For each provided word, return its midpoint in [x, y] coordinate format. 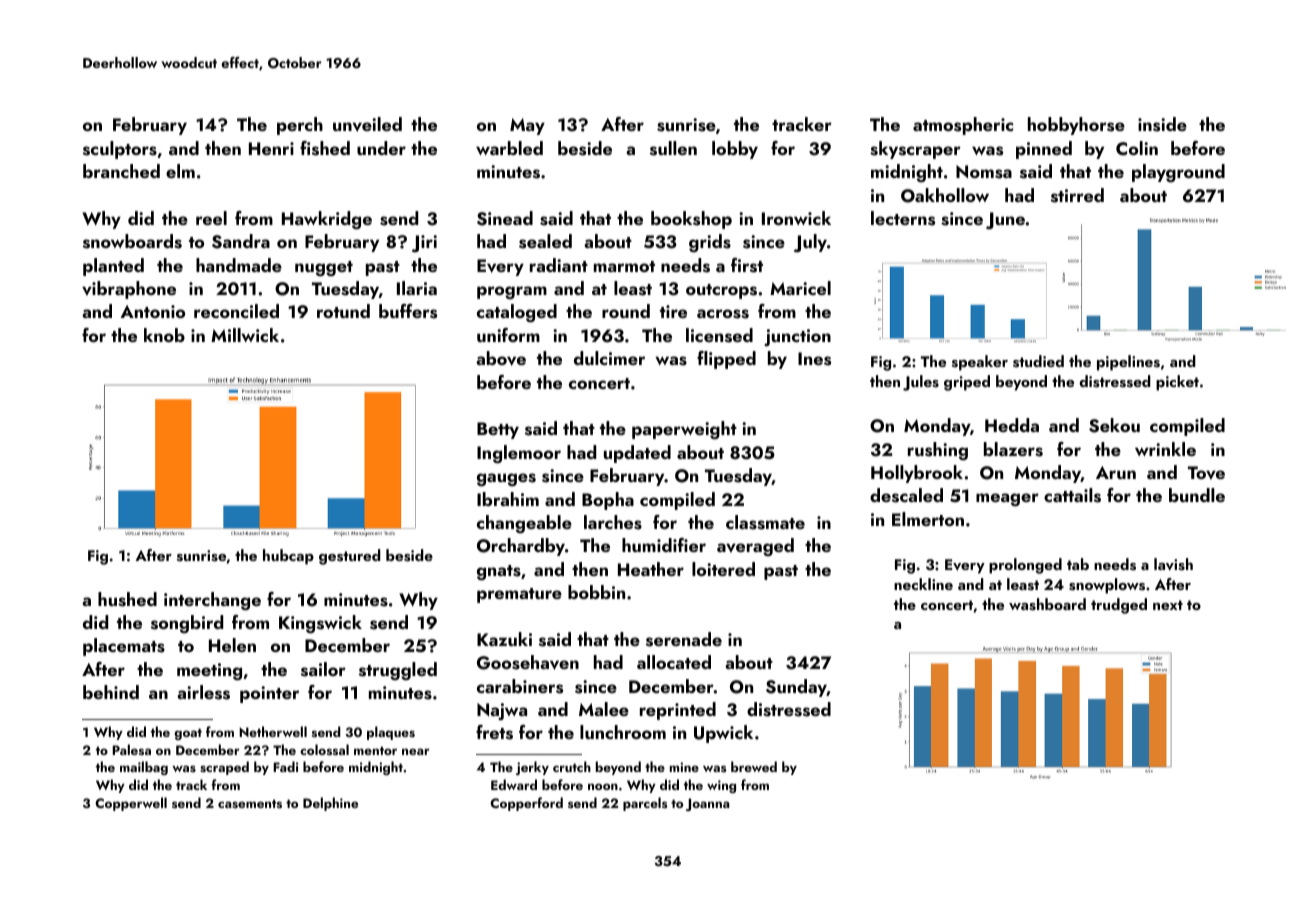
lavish [1173, 564]
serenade [684, 639]
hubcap [288, 557]
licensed [719, 335]
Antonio [152, 311]
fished [325, 148]
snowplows [1107, 586]
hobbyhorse [1076, 126]
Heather [651, 569]
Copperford [526, 804]
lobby [735, 150]
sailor [323, 669]
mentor [375, 750]
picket [1177, 383]
